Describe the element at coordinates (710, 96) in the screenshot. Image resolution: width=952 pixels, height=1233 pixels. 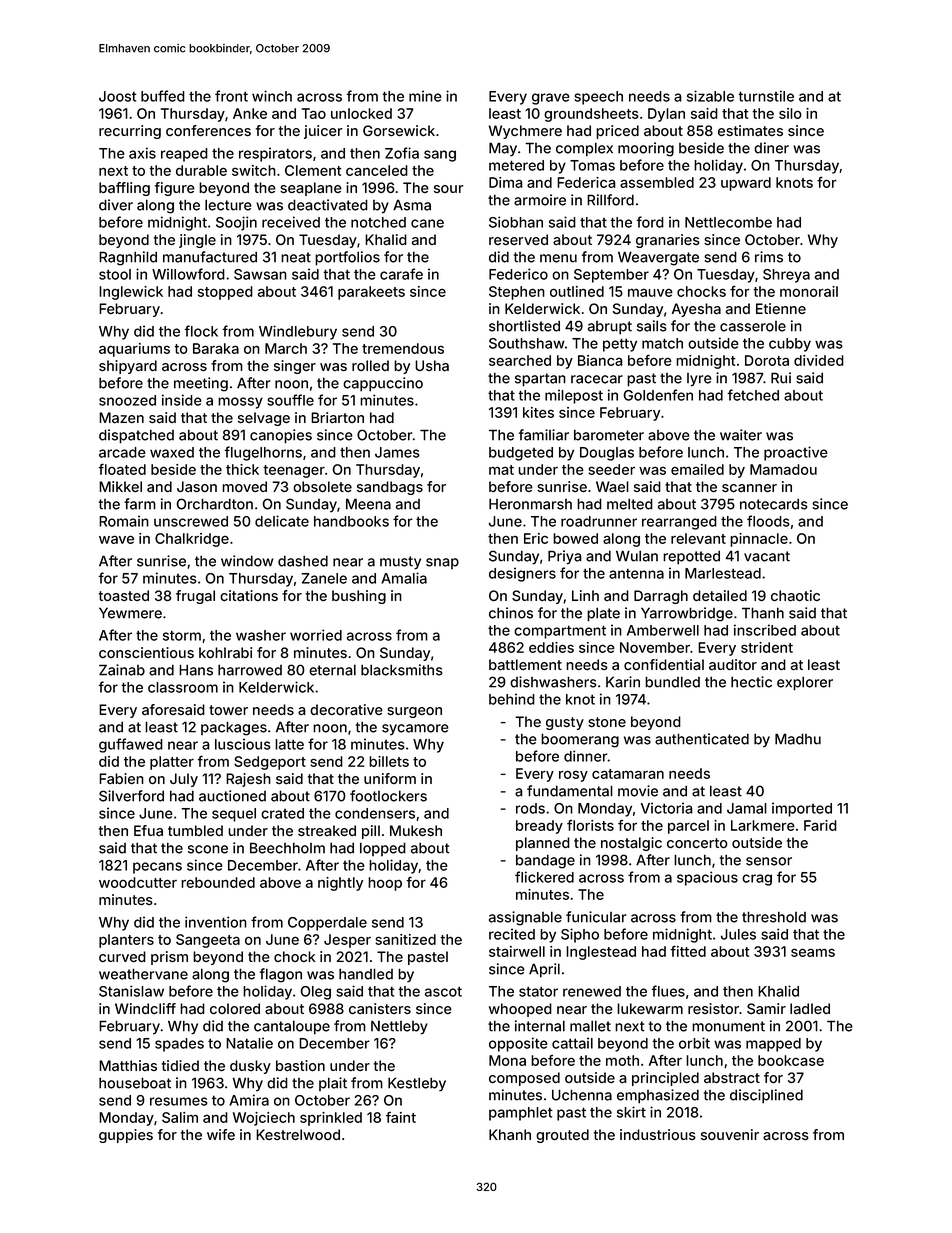
I see `sizable` at that location.
